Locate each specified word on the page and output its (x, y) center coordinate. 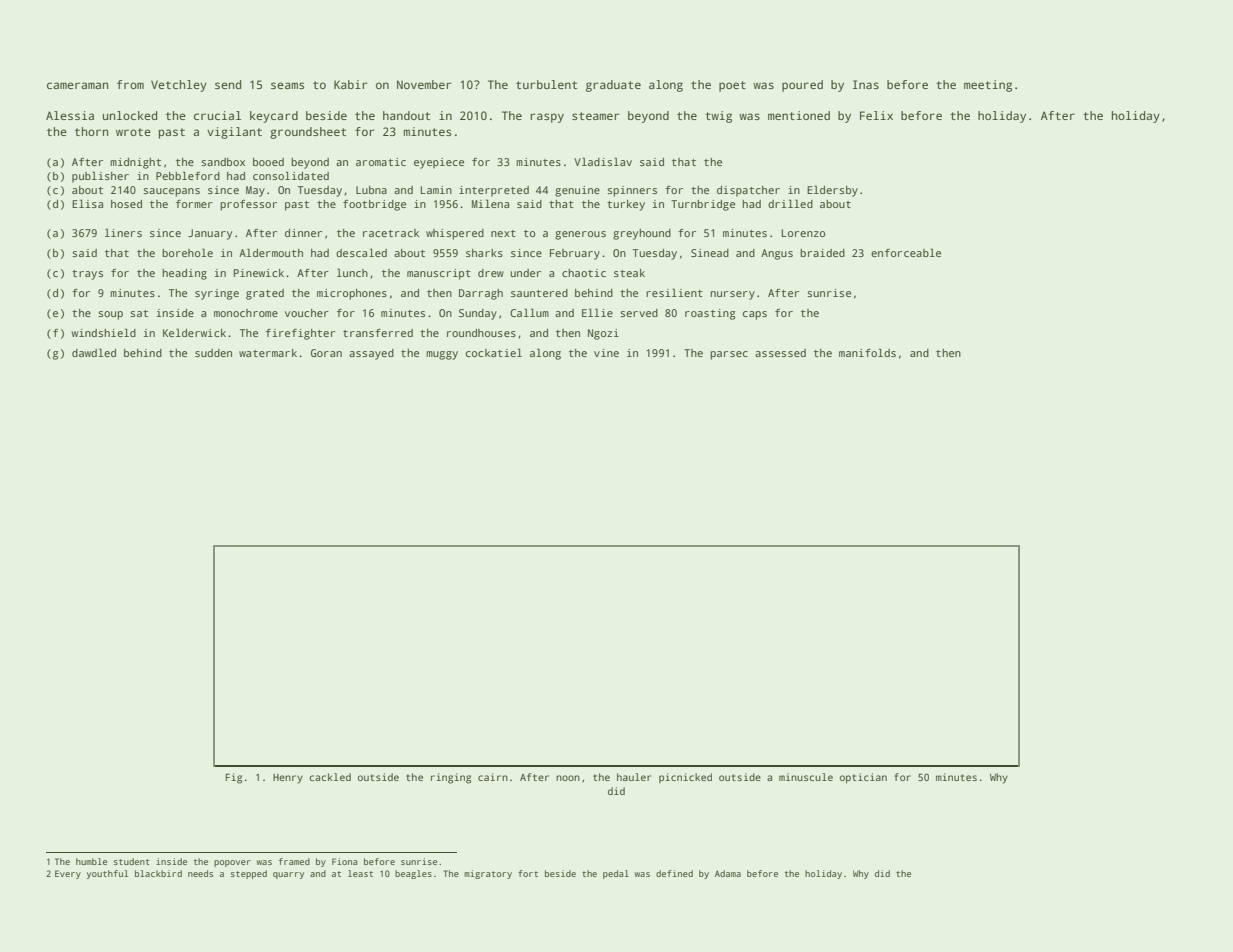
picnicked (685, 778)
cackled (330, 777)
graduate (613, 86)
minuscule (806, 777)
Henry (288, 779)
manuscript (439, 274)
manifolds (867, 353)
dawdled (94, 352)
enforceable (906, 252)
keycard (274, 117)
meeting (988, 86)
